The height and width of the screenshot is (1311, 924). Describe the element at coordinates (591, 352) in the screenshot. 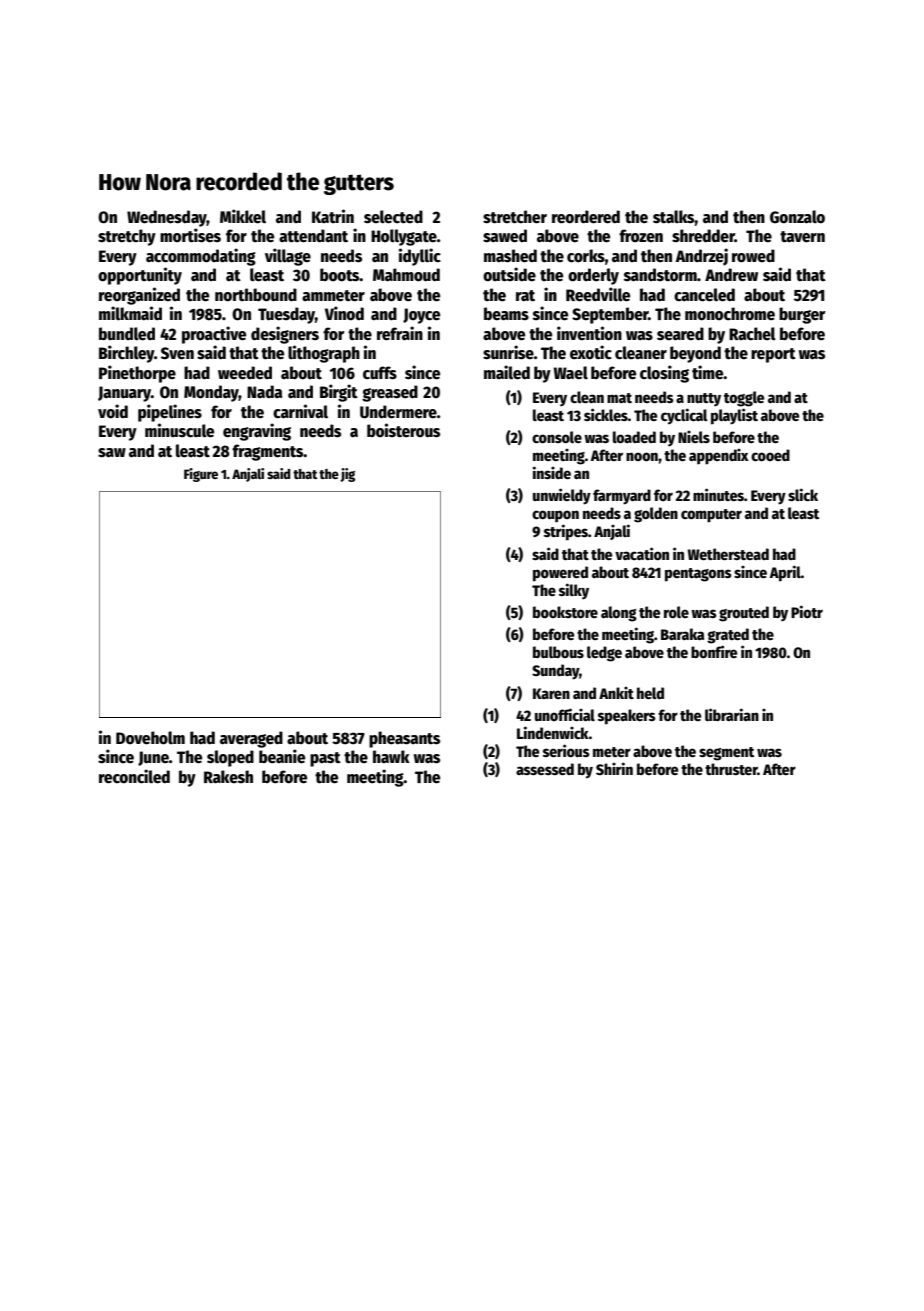

I see `exotic` at that location.
